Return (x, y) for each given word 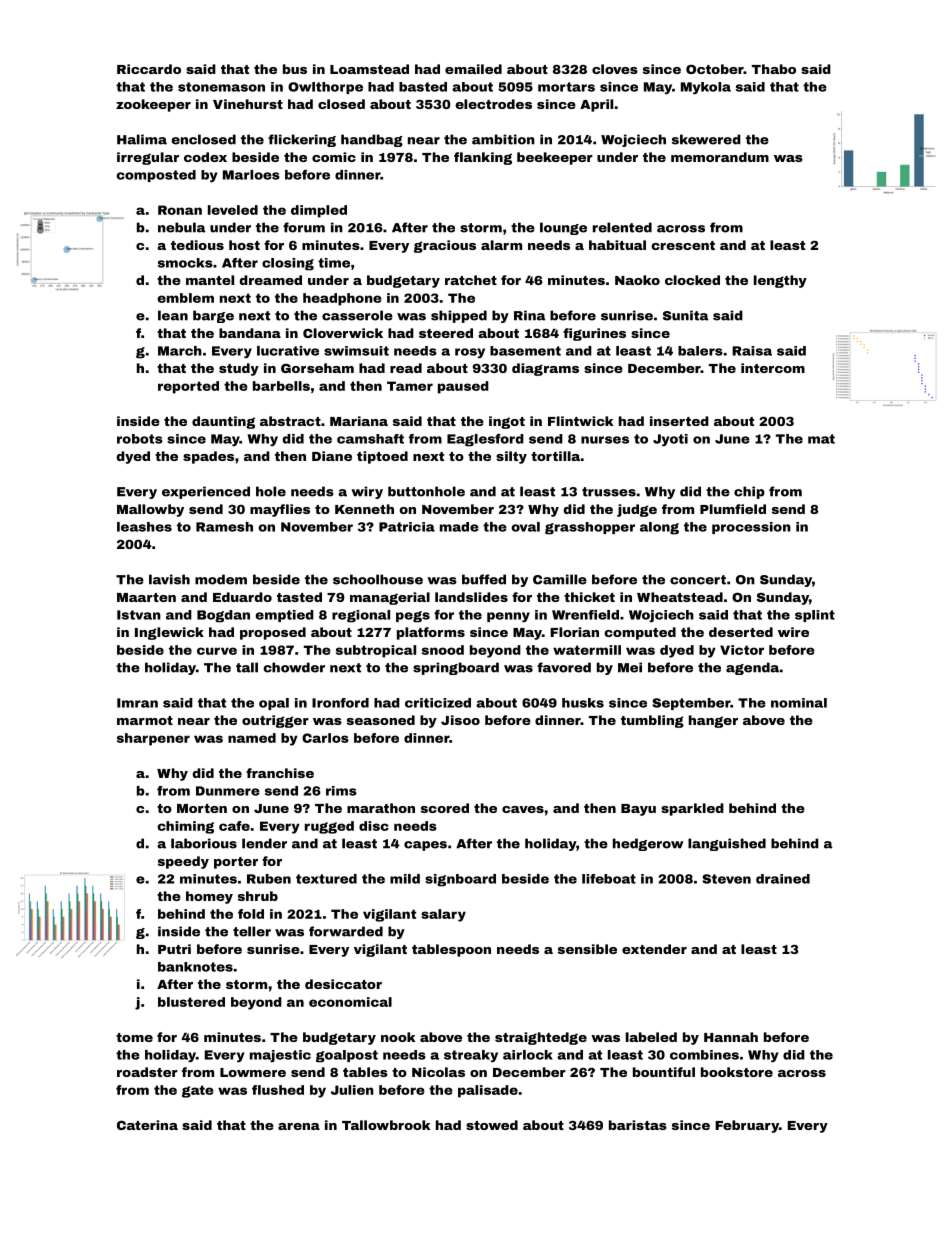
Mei (630, 667)
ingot (507, 422)
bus (295, 69)
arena (299, 1126)
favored (564, 667)
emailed (473, 69)
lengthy (780, 281)
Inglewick (169, 633)
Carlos (325, 738)
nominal (799, 703)
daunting (223, 422)
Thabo (774, 69)
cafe (234, 826)
